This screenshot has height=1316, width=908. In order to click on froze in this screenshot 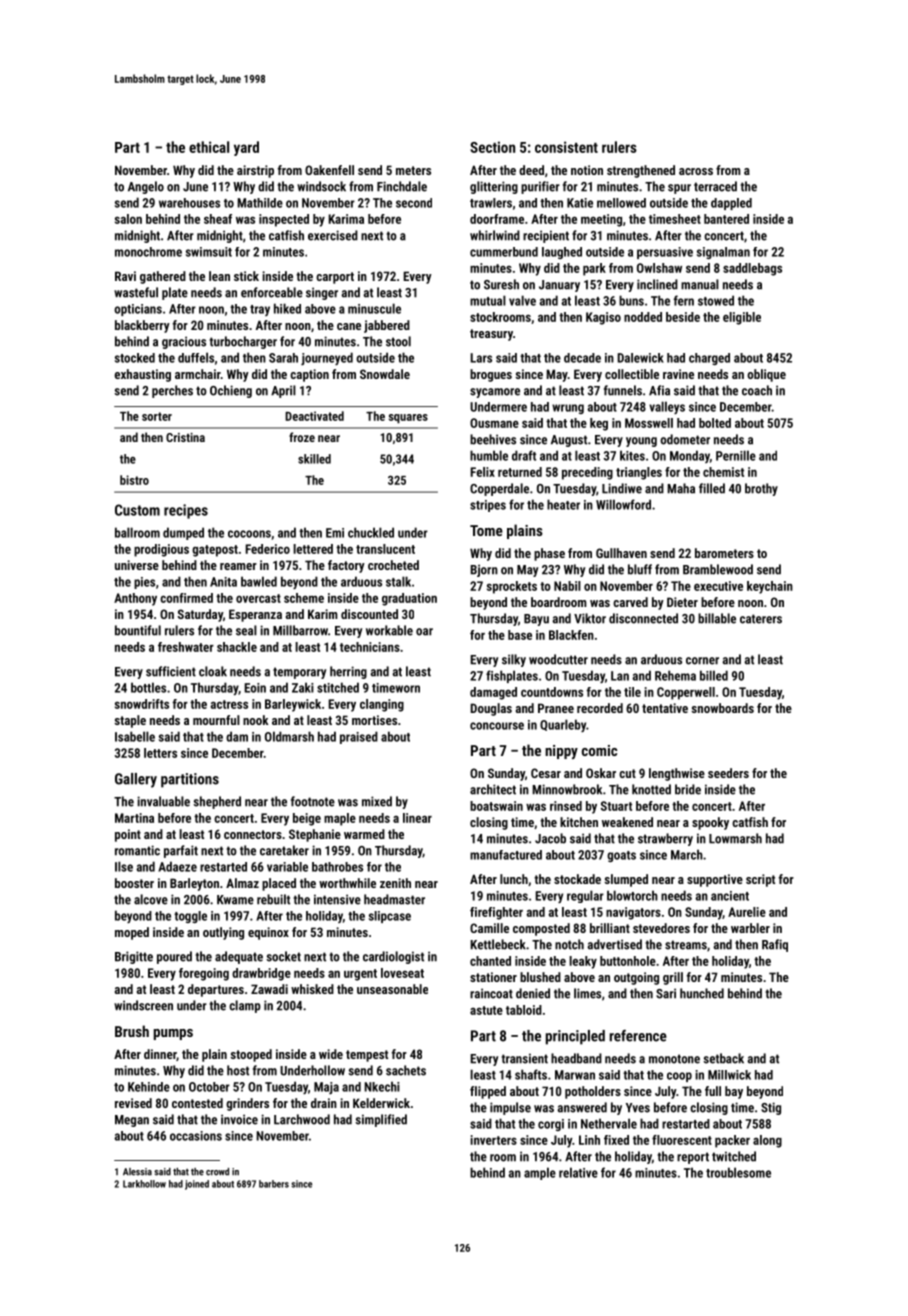, I will do `click(302, 437)`.
